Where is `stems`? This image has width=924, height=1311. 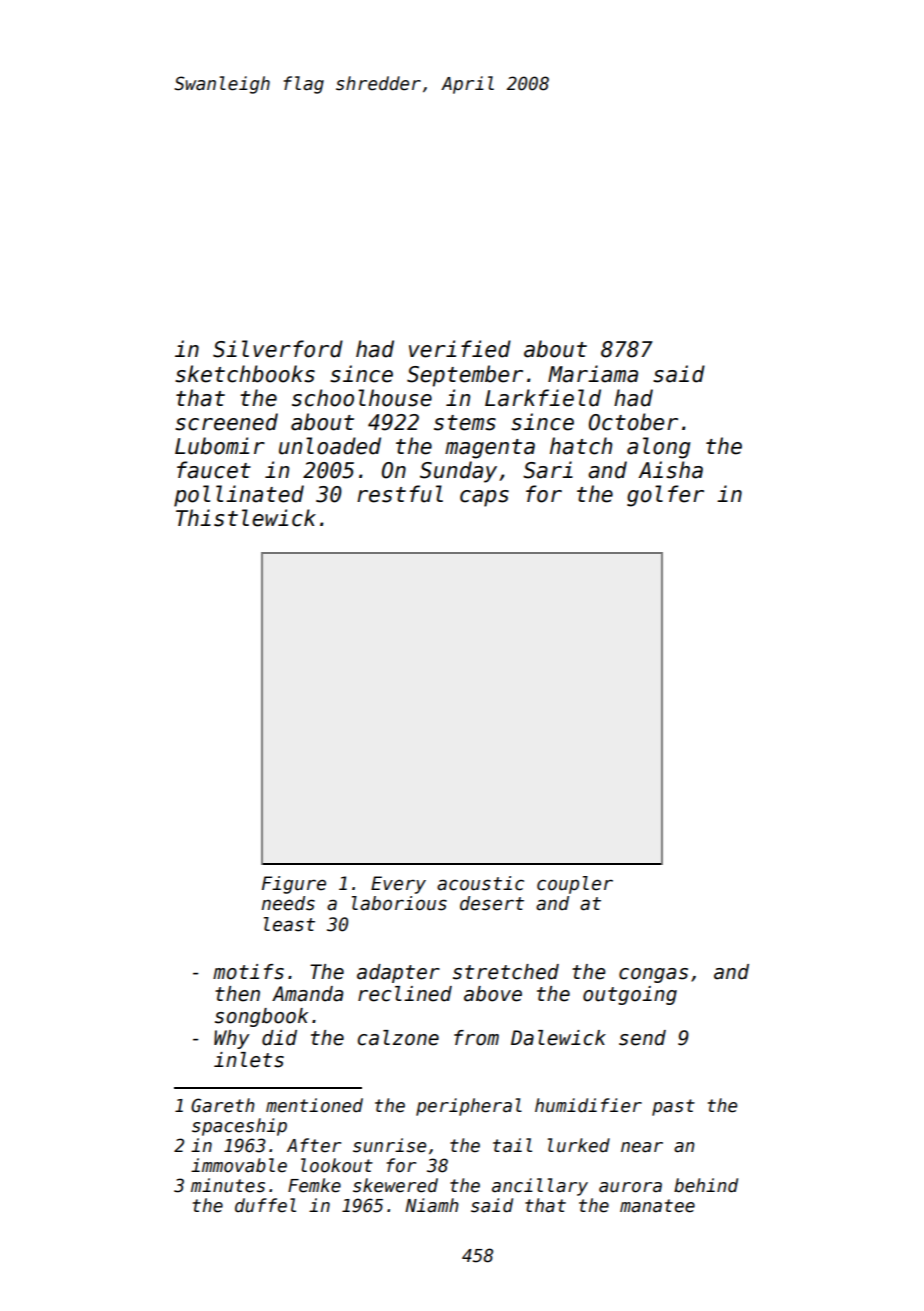 stems is located at coordinates (465, 423).
